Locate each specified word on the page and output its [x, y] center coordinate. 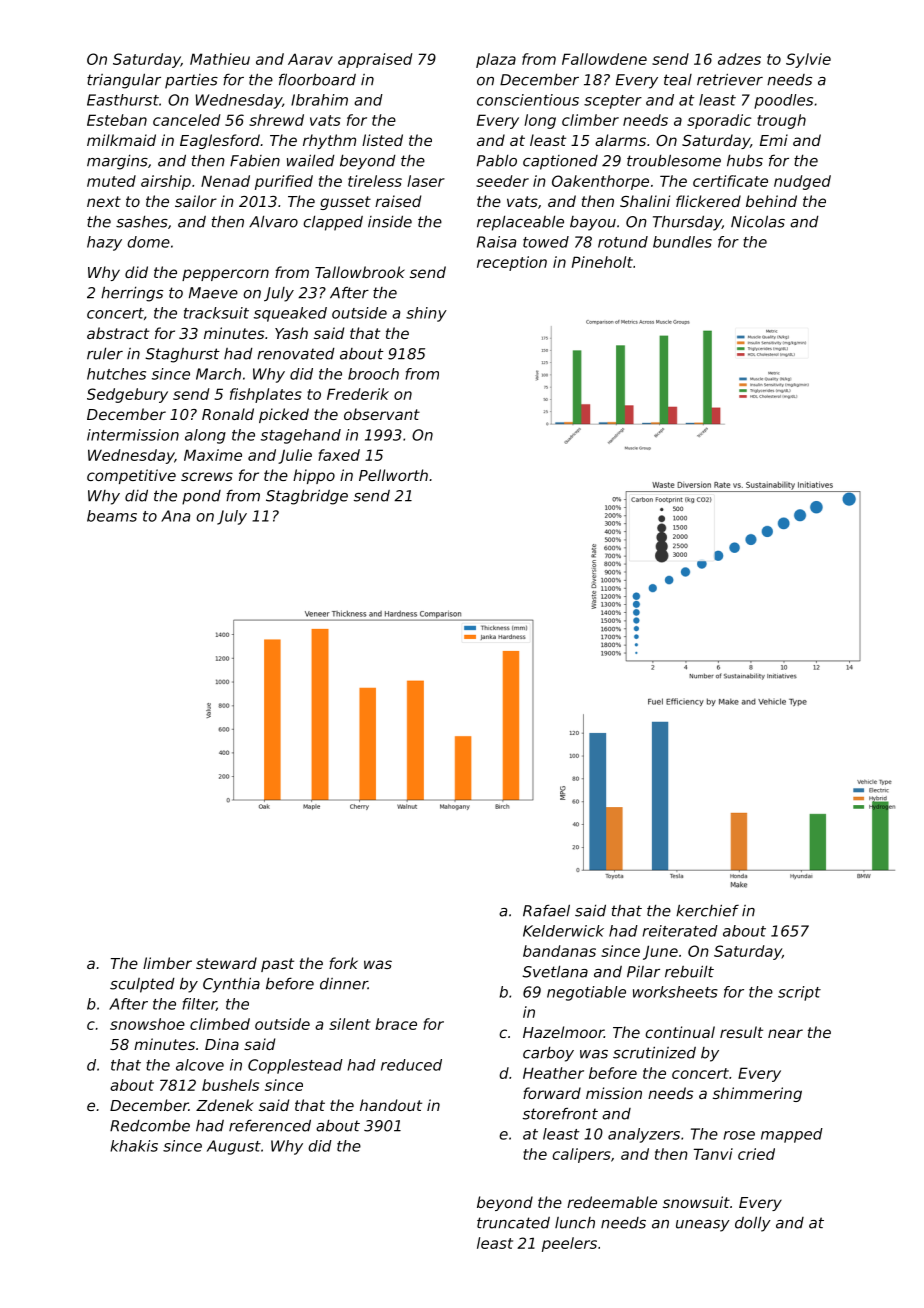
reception [512, 263]
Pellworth [393, 475]
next [104, 201]
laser [426, 181]
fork [343, 963]
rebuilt [689, 971]
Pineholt [602, 262]
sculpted [142, 985]
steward [226, 963]
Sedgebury [127, 395]
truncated [513, 1223]
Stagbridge [307, 497]
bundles [682, 242]
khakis [134, 1146]
